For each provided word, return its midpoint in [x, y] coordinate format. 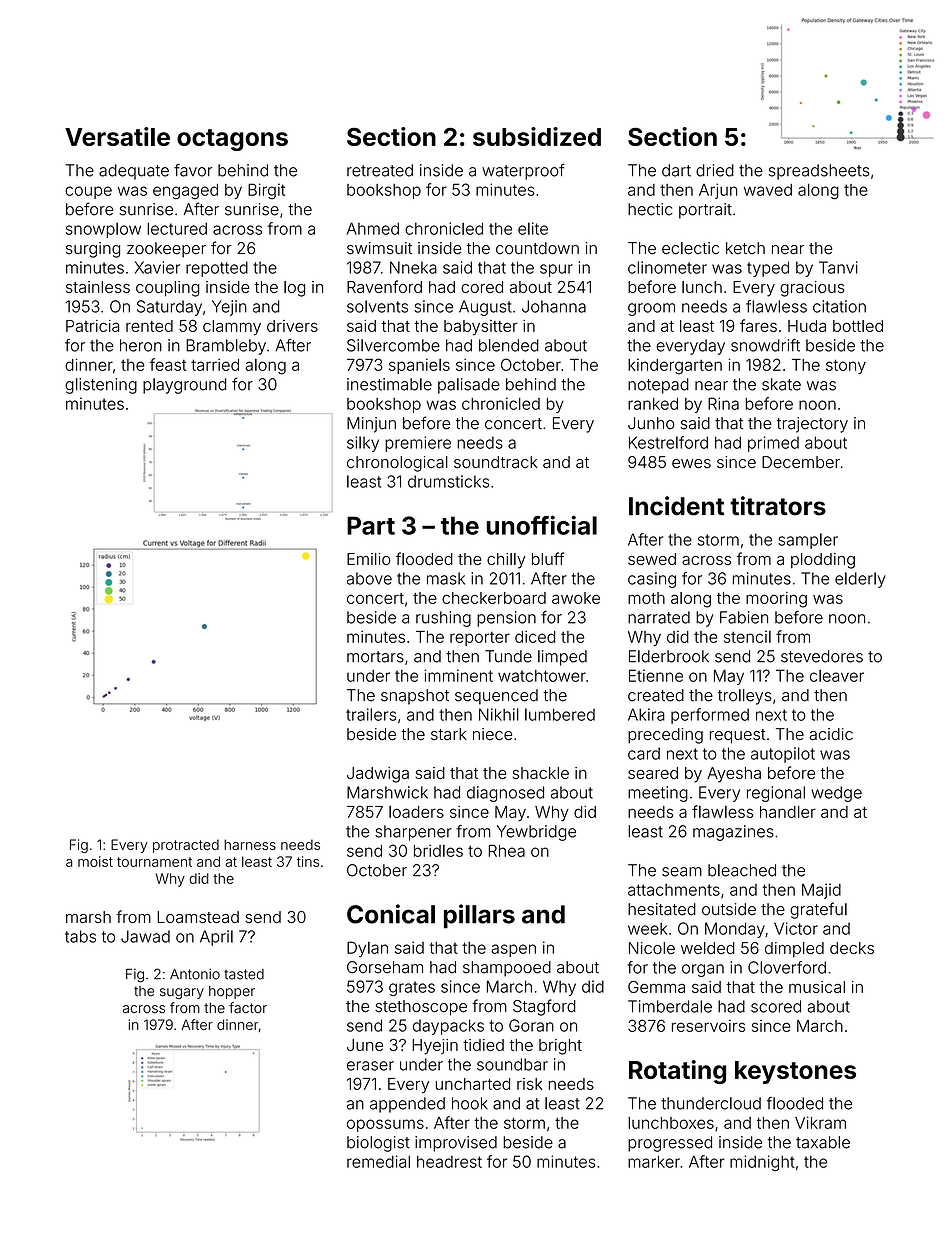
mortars [375, 657]
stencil [747, 637]
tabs [80, 936]
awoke [576, 598]
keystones [795, 1072]
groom [651, 309]
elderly [860, 580]
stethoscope [421, 1008]
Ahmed [373, 228]
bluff [548, 558]
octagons [232, 140]
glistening [101, 386]
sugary [182, 993]
